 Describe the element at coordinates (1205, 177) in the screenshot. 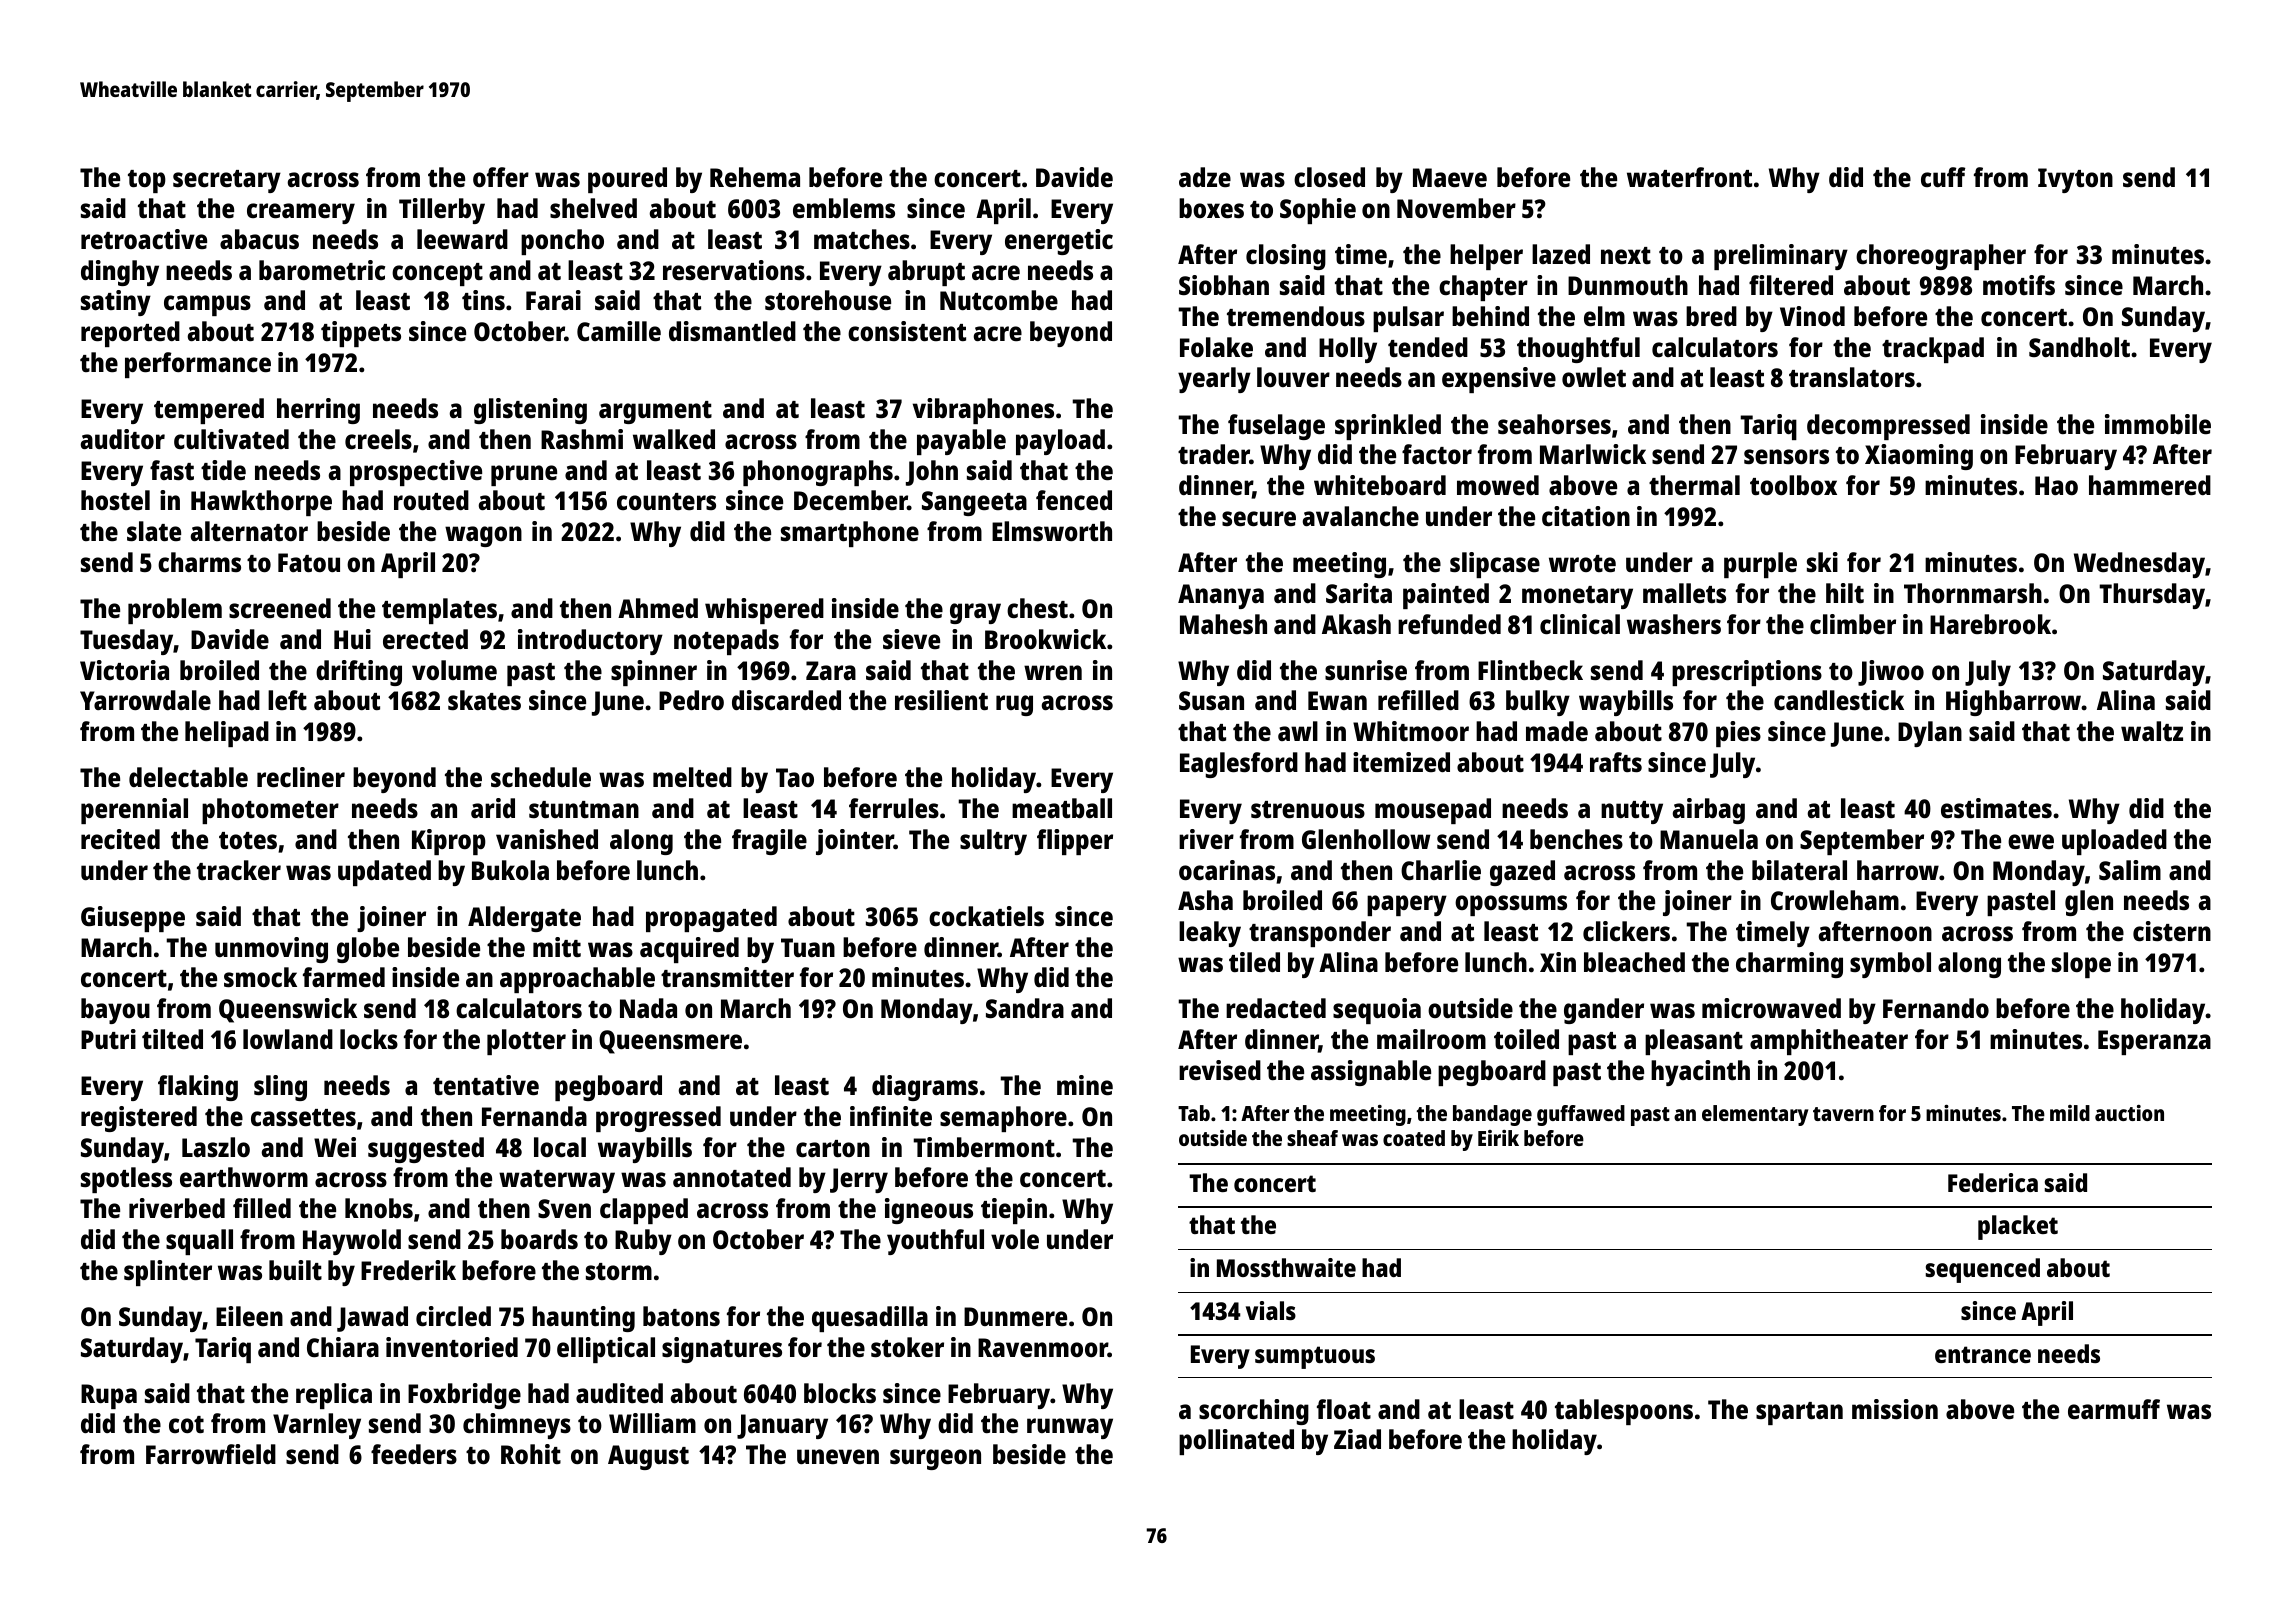

I see `adze` at that location.
